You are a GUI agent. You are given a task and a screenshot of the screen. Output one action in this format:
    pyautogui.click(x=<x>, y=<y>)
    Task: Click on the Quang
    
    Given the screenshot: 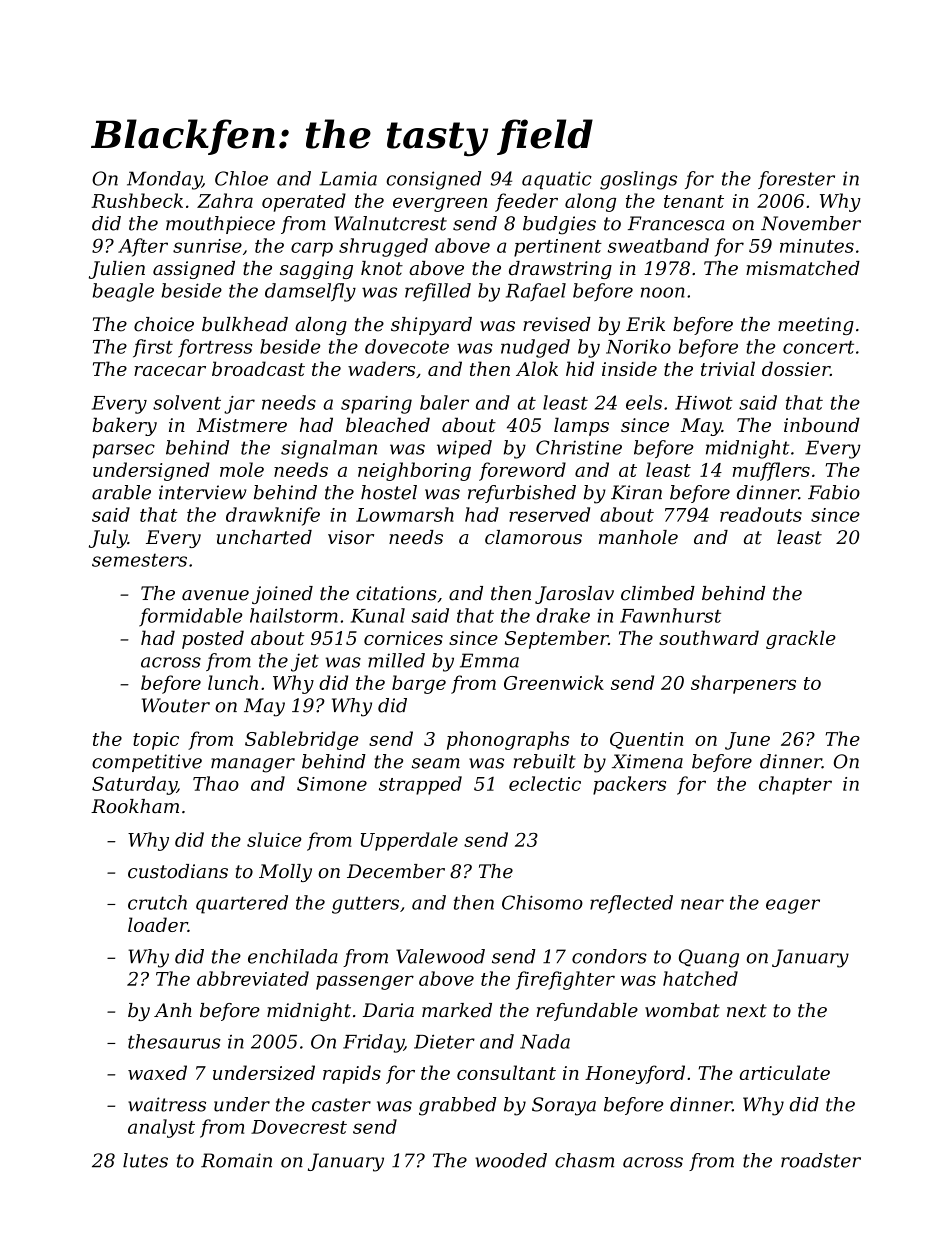 What is the action you would take?
    pyautogui.click(x=709, y=958)
